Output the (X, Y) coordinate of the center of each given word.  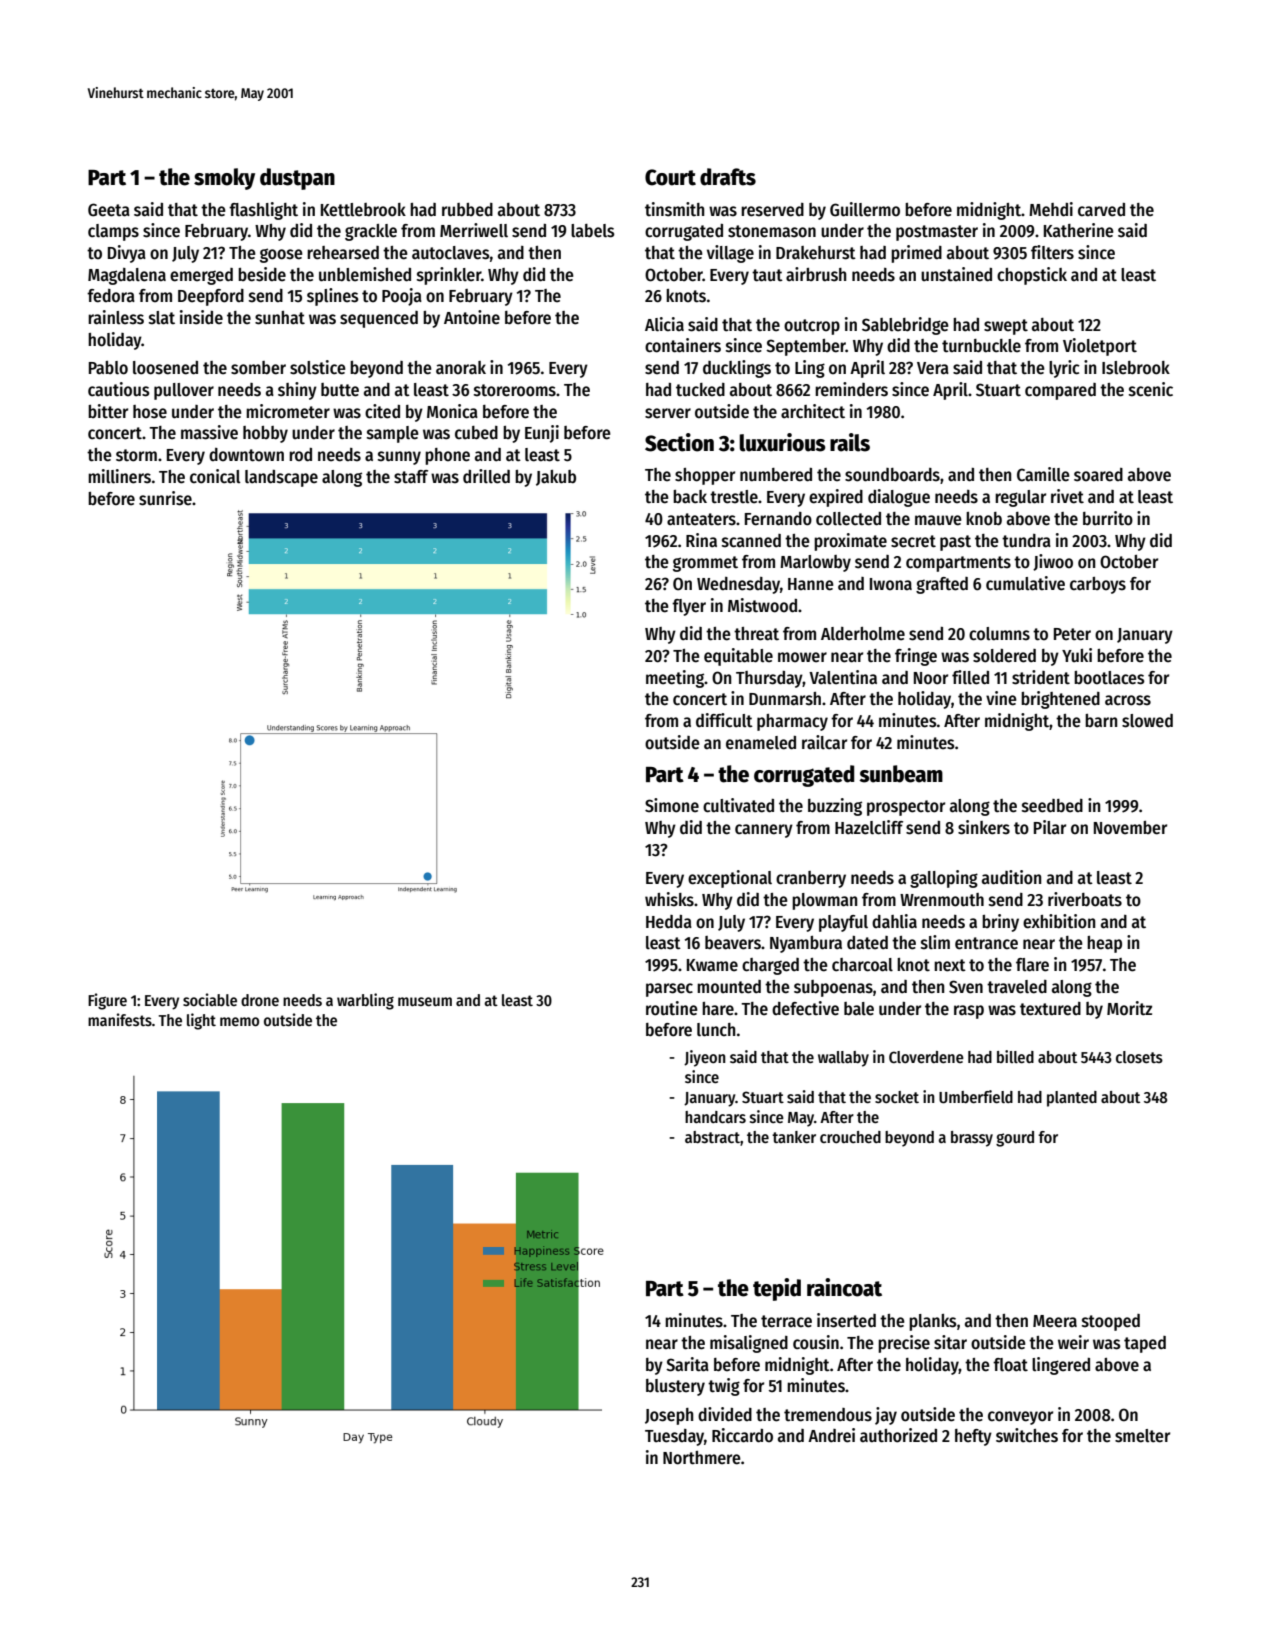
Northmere (702, 1458)
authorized (898, 1435)
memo (239, 1021)
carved (1101, 210)
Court (670, 177)
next (950, 965)
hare (718, 1009)
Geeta (109, 210)
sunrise (165, 498)
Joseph (669, 1416)
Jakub (556, 478)
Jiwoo (1053, 562)
